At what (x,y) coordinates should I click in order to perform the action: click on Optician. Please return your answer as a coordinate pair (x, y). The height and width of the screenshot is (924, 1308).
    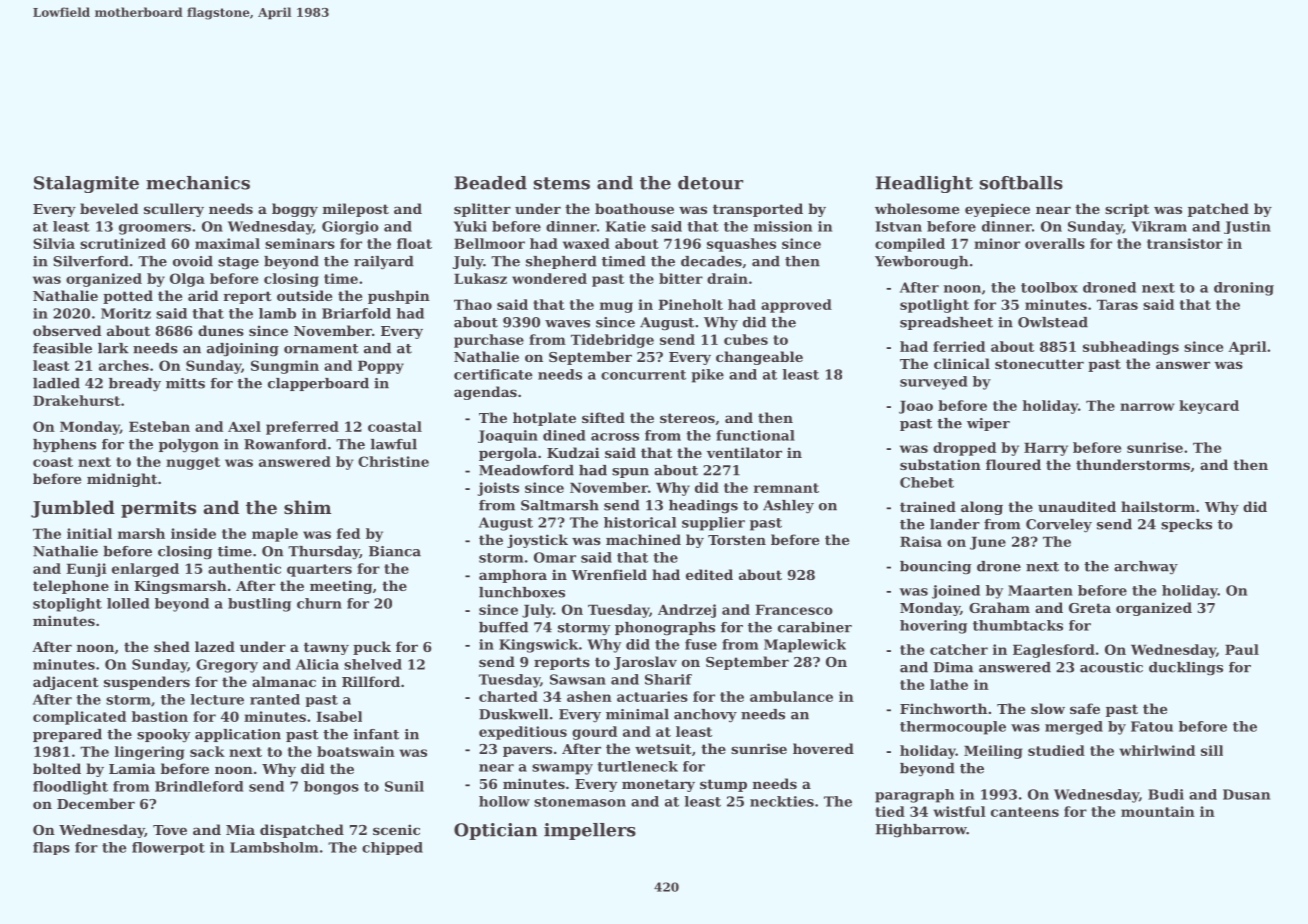
    Looking at the image, I should click on (496, 831).
